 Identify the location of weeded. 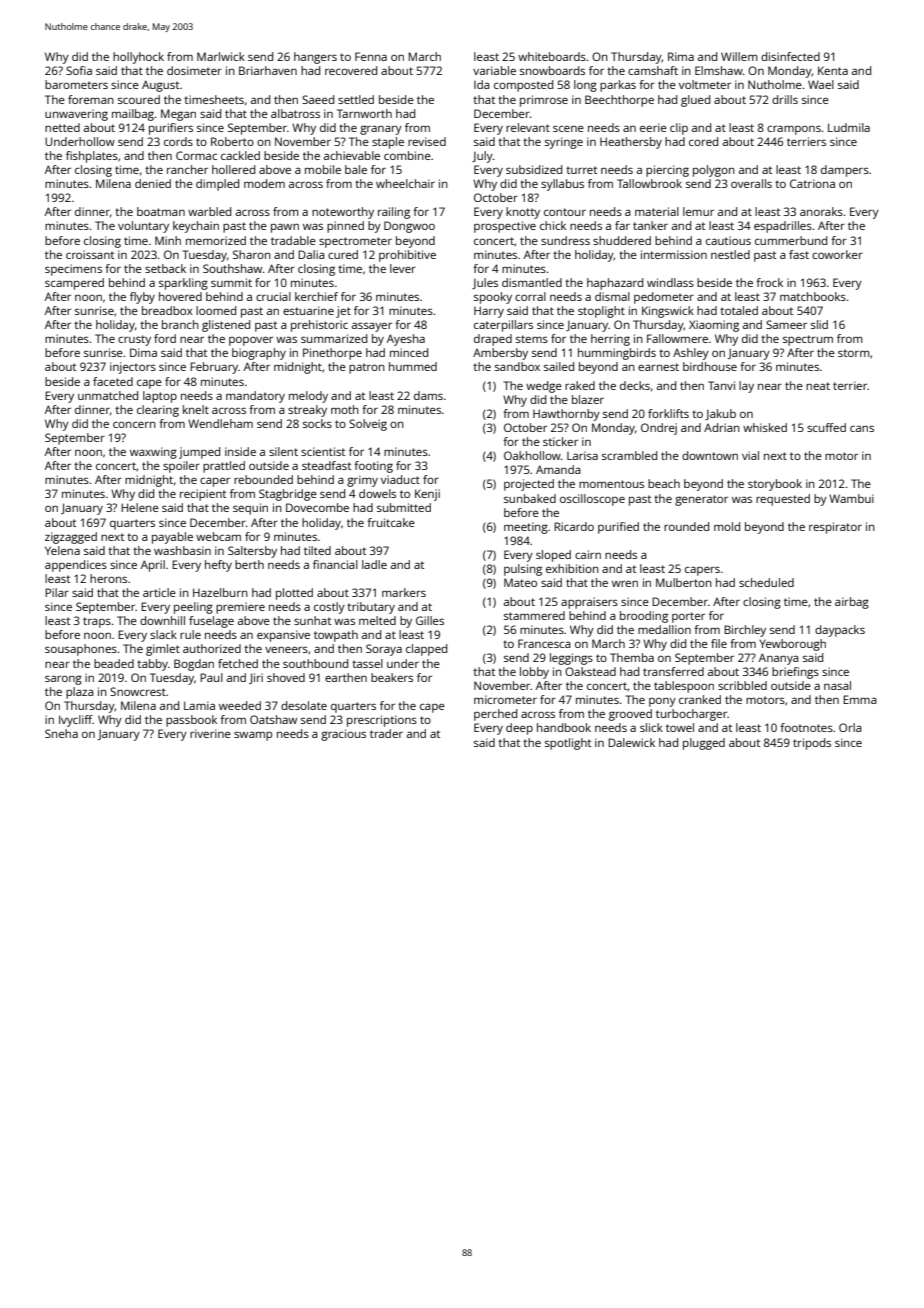
(240, 705).
